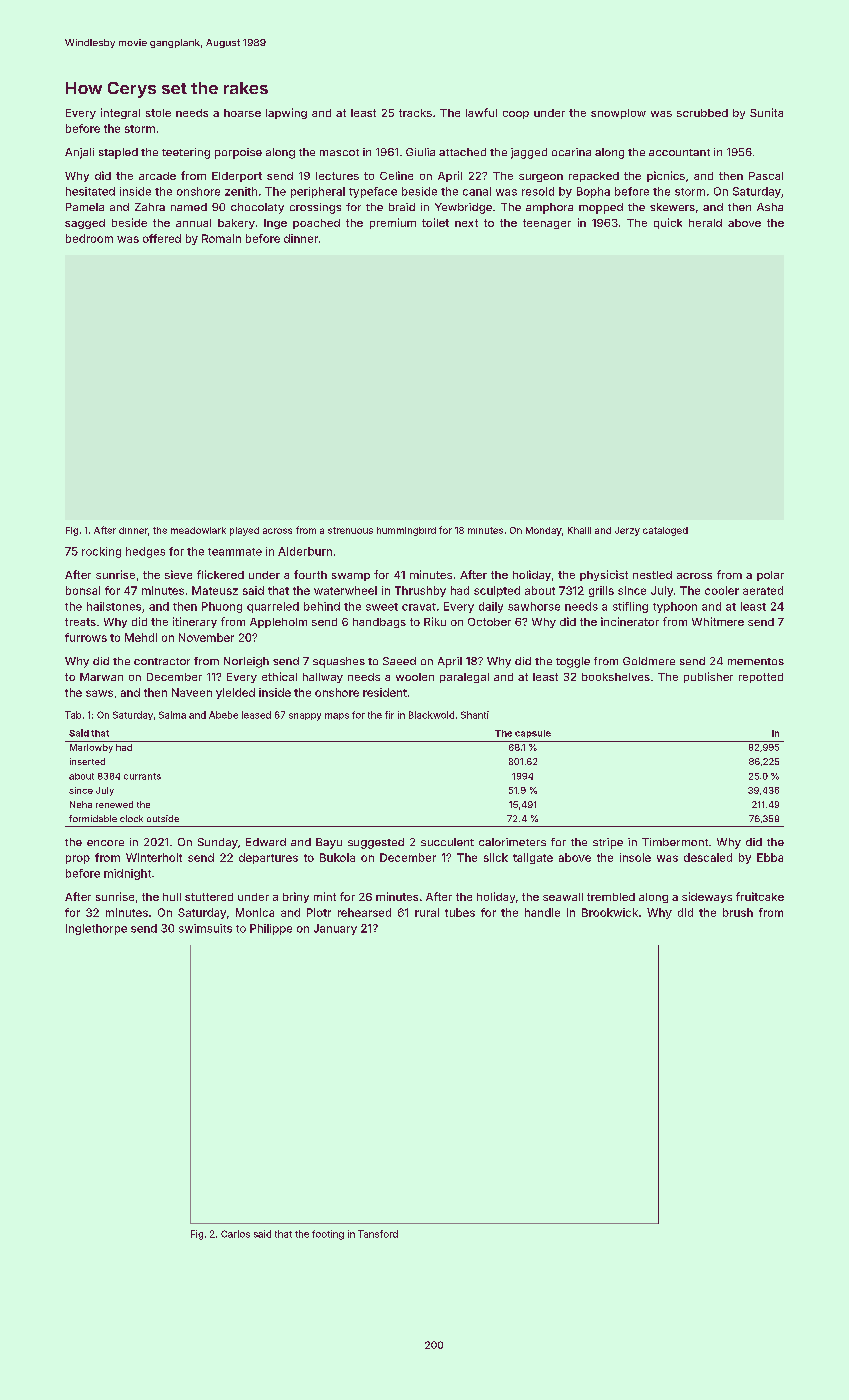 This document has width=849, height=1400. What do you see at coordinates (236, 224) in the document?
I see `bakery` at bounding box center [236, 224].
